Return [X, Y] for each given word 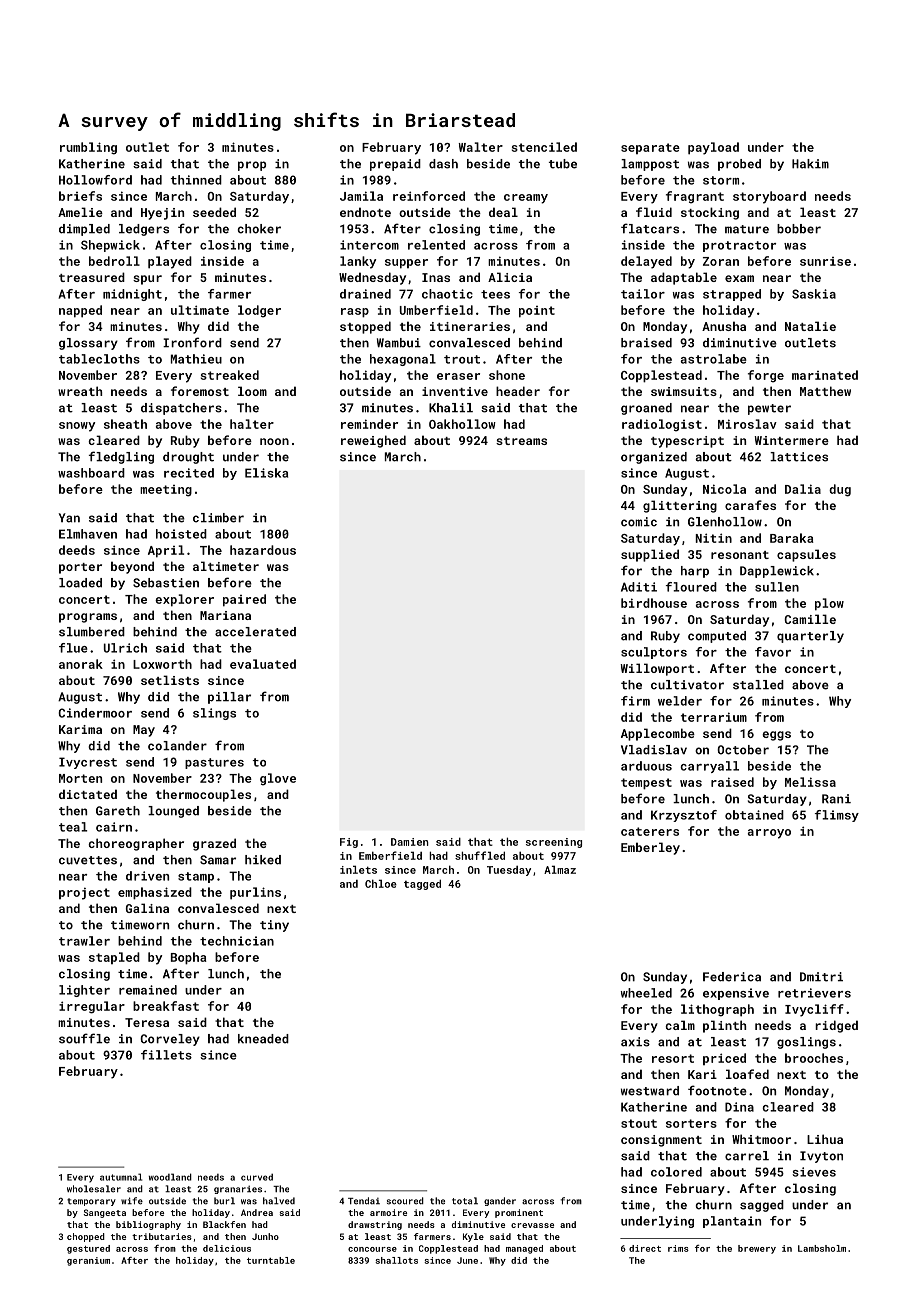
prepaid [395, 165]
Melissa [810, 782]
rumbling [88, 148]
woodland [170, 1177]
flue [73, 648]
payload [713, 148]
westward [650, 1091]
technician [237, 941]
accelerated [255, 632]
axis [635, 1042]
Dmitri [821, 977]
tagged [422, 884]
